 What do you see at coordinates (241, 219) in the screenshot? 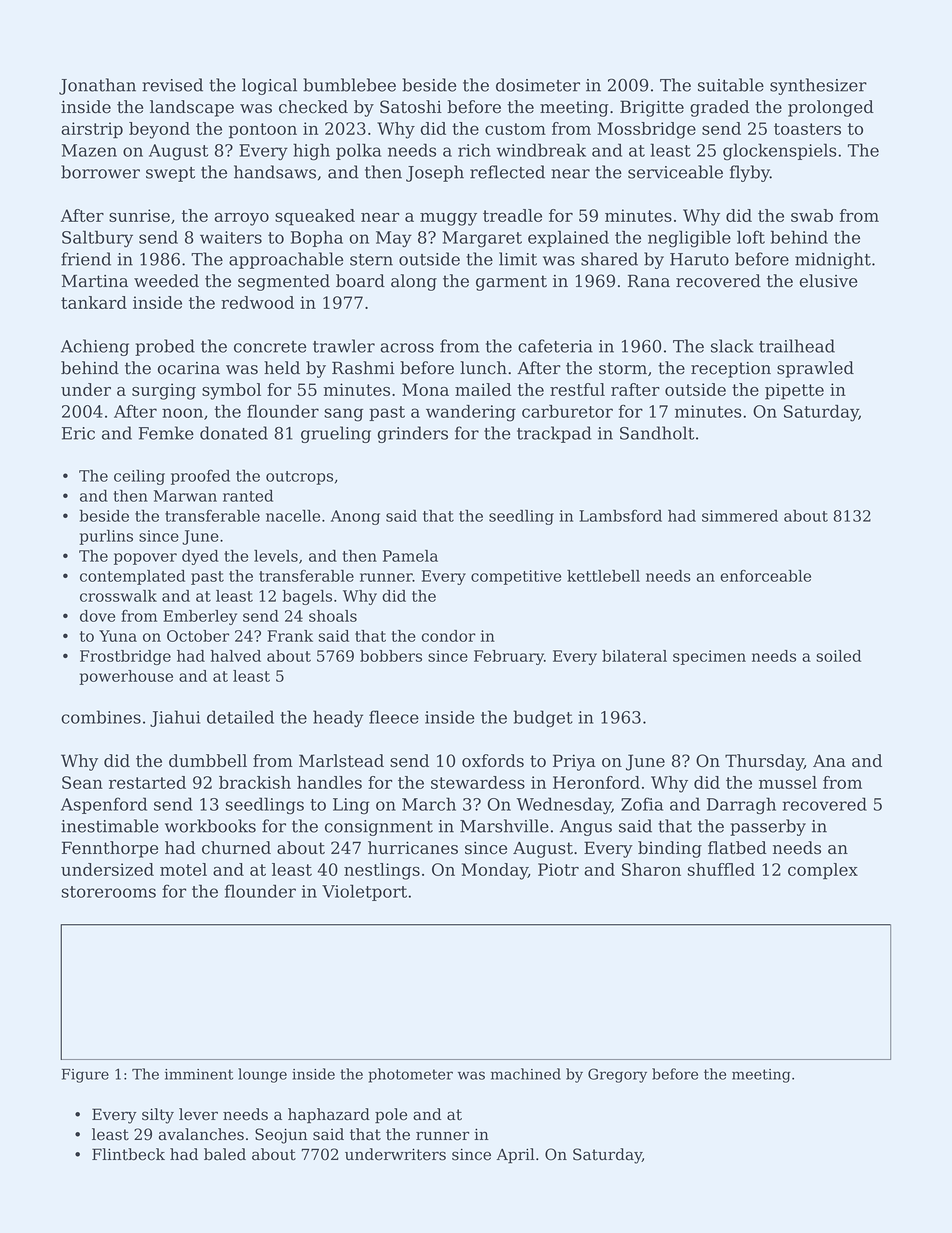
I see `arroyo` at bounding box center [241, 219].
